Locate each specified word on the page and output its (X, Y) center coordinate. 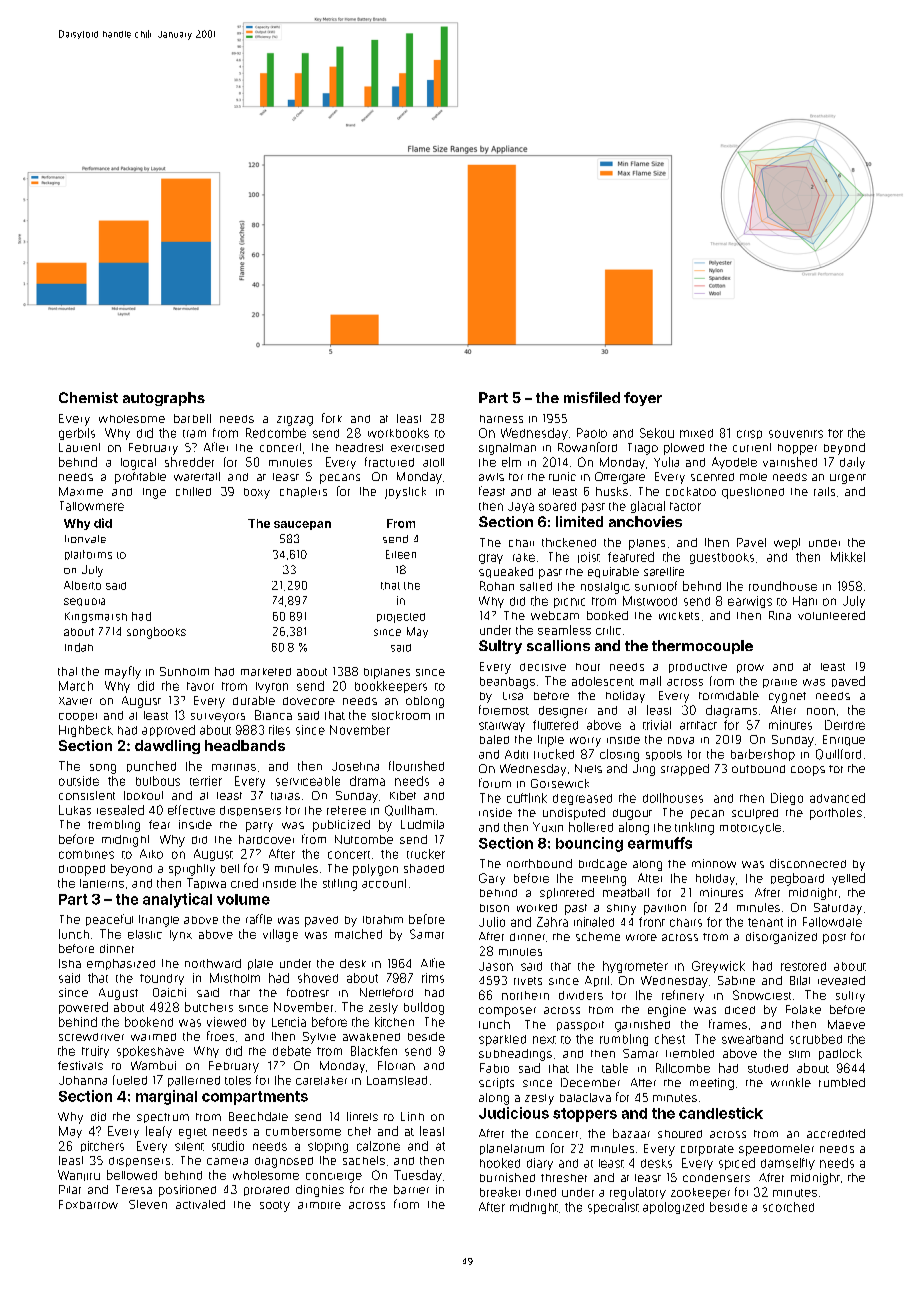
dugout (632, 814)
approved (168, 731)
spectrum (163, 1118)
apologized (673, 1208)
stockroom (401, 715)
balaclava (585, 1097)
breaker (500, 1192)
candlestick (721, 1113)
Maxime (81, 491)
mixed (696, 433)
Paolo (592, 433)
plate (260, 964)
